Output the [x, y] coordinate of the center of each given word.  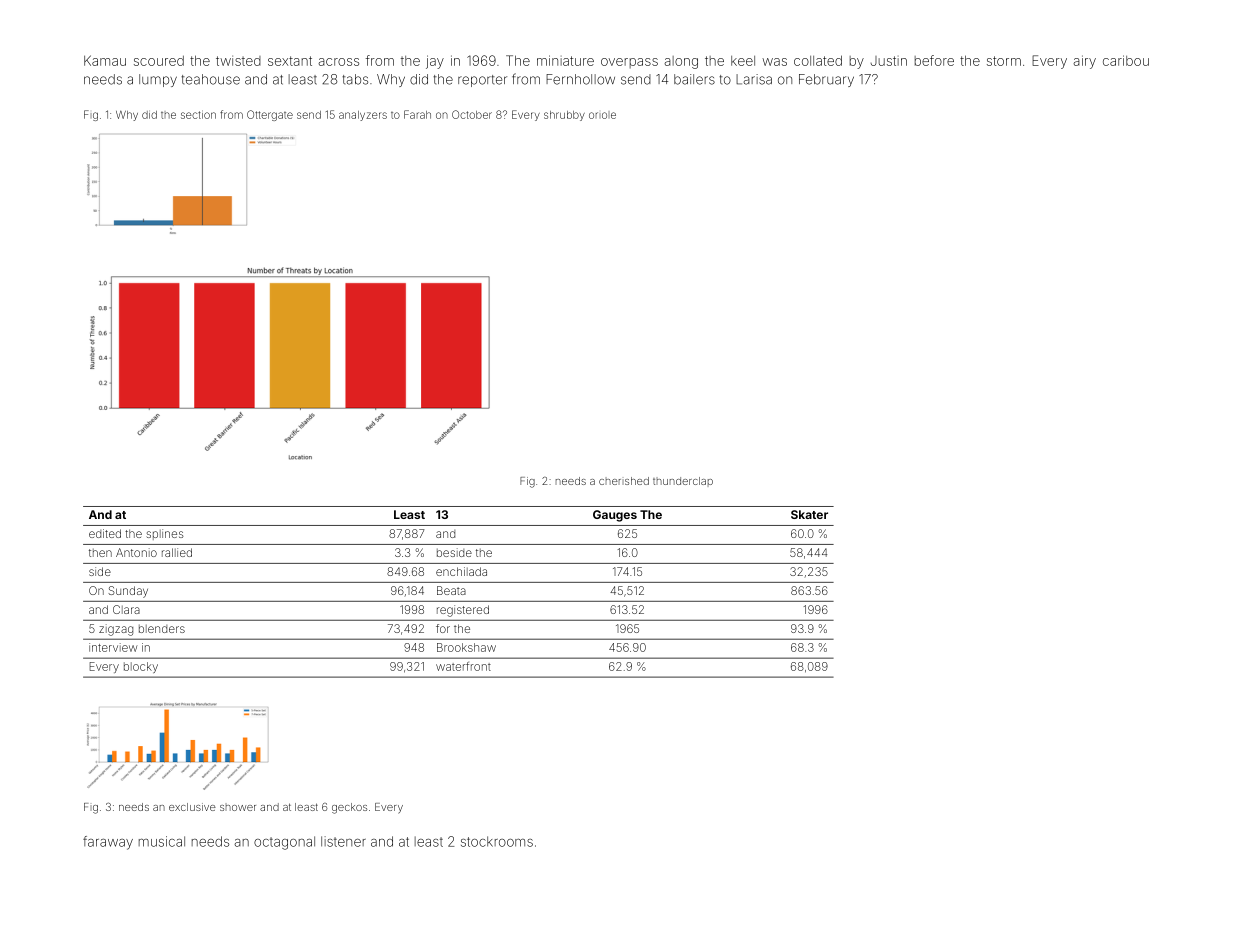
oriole [602, 115]
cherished [624, 481]
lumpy [158, 80]
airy [1084, 62]
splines [165, 534]
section [198, 114]
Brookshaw [466, 647]
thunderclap [683, 482]
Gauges [615, 516]
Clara [126, 609]
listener [343, 841]
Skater [809, 514]
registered [463, 611]
